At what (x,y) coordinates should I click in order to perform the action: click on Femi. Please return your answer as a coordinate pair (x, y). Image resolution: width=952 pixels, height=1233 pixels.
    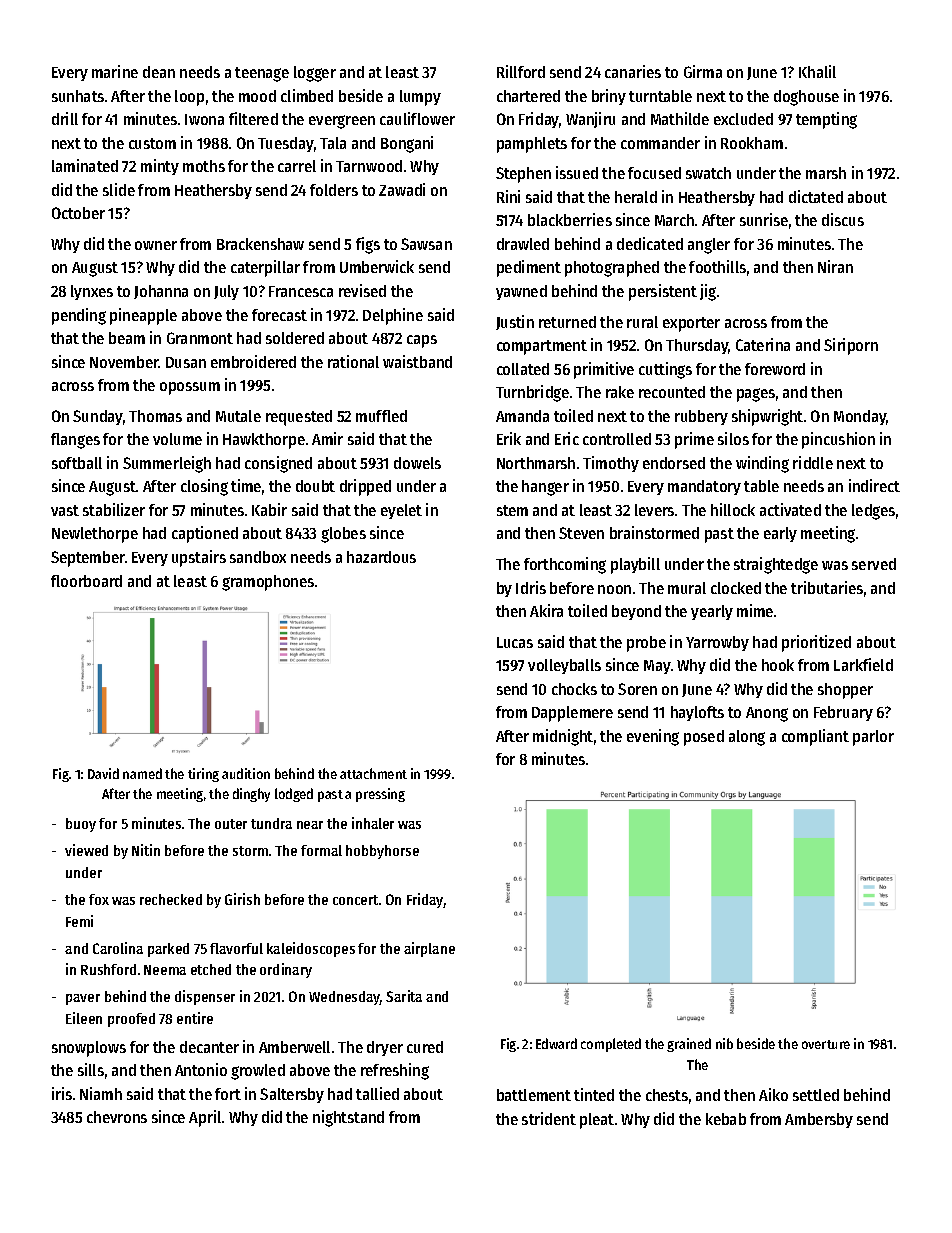
    Looking at the image, I should click on (79, 921).
